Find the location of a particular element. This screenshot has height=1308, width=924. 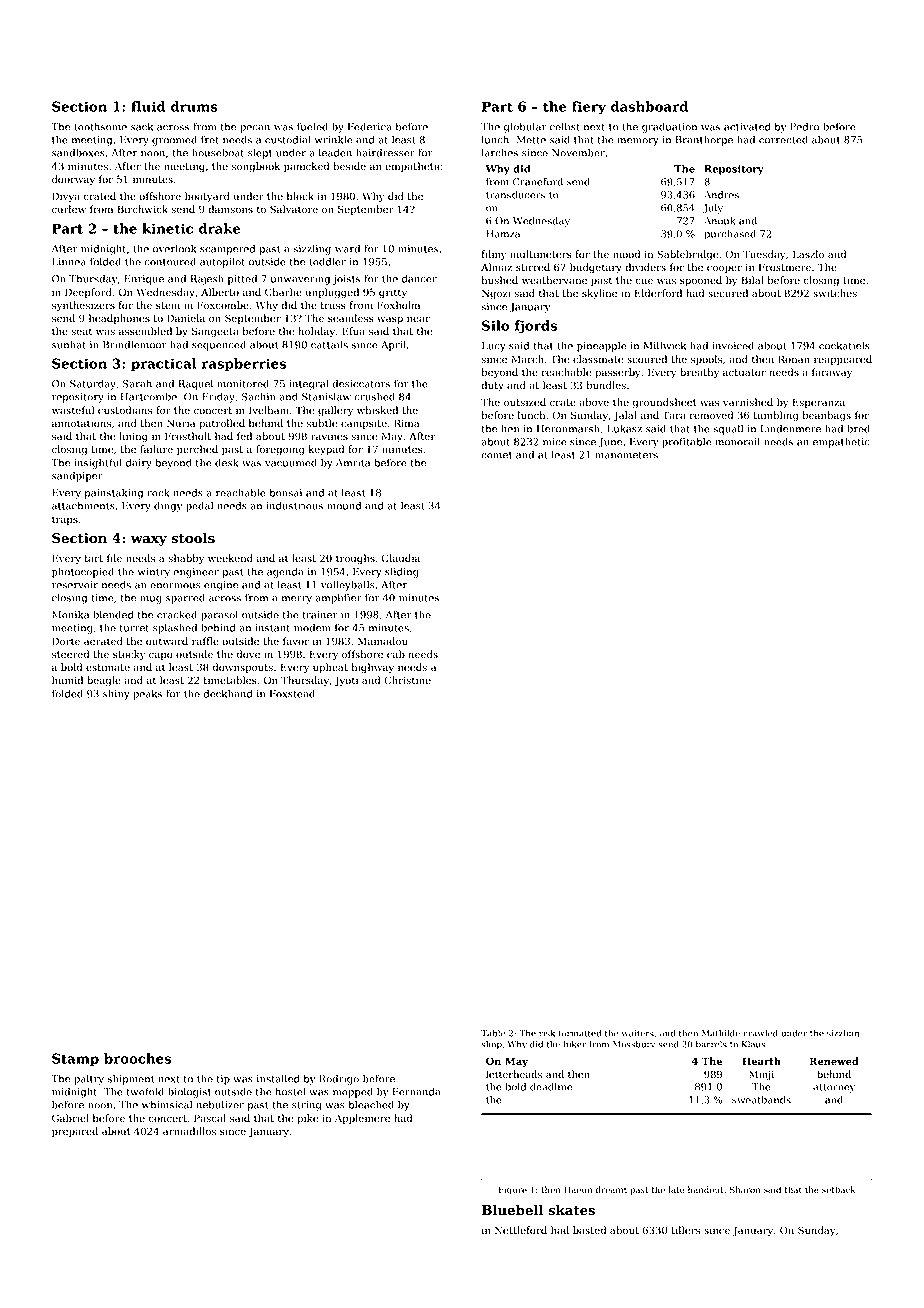

Nettleford is located at coordinates (521, 1230).
